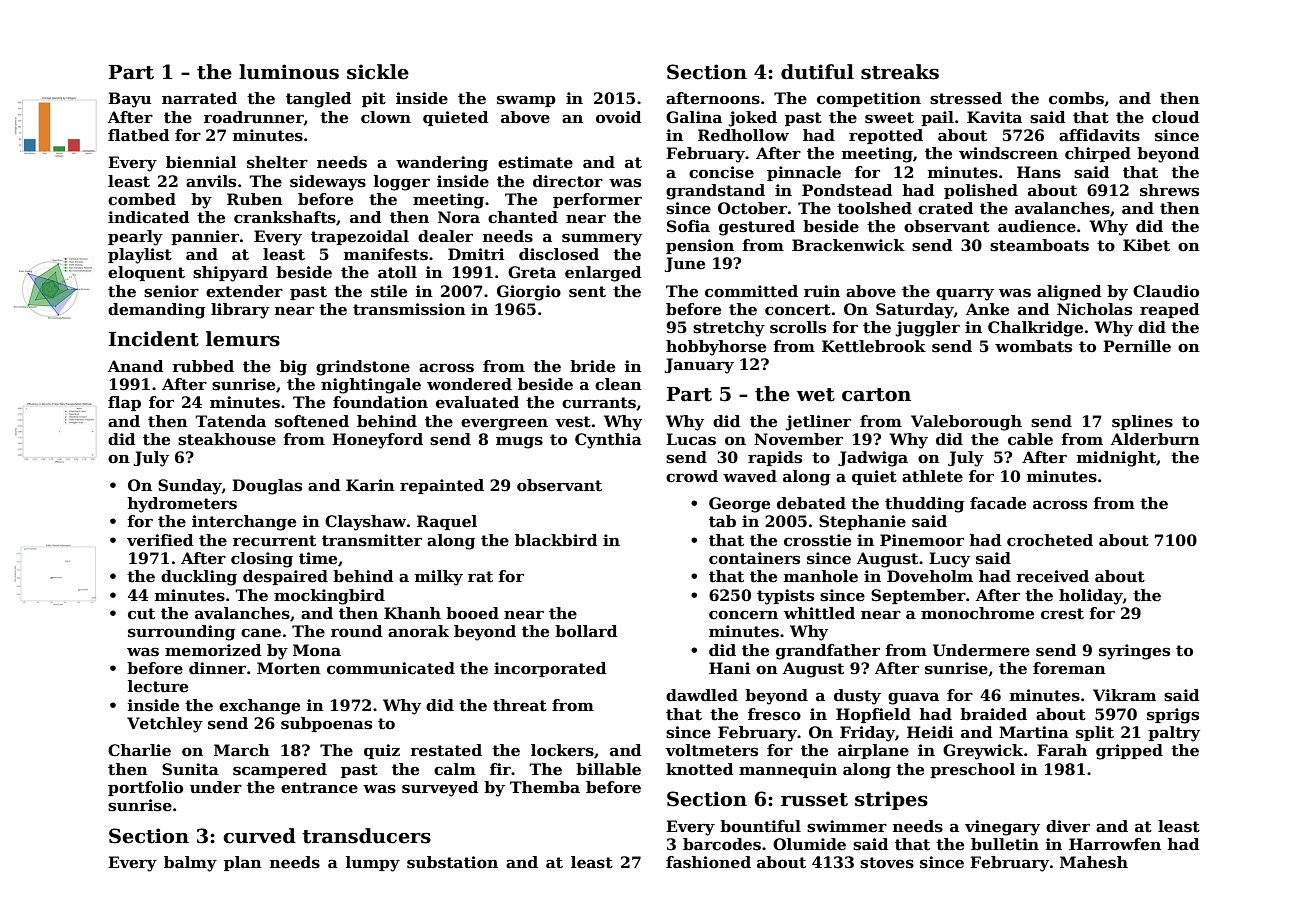 This page has height=924, width=1308. What do you see at coordinates (1176, 117) in the page?
I see `cloud` at bounding box center [1176, 117].
